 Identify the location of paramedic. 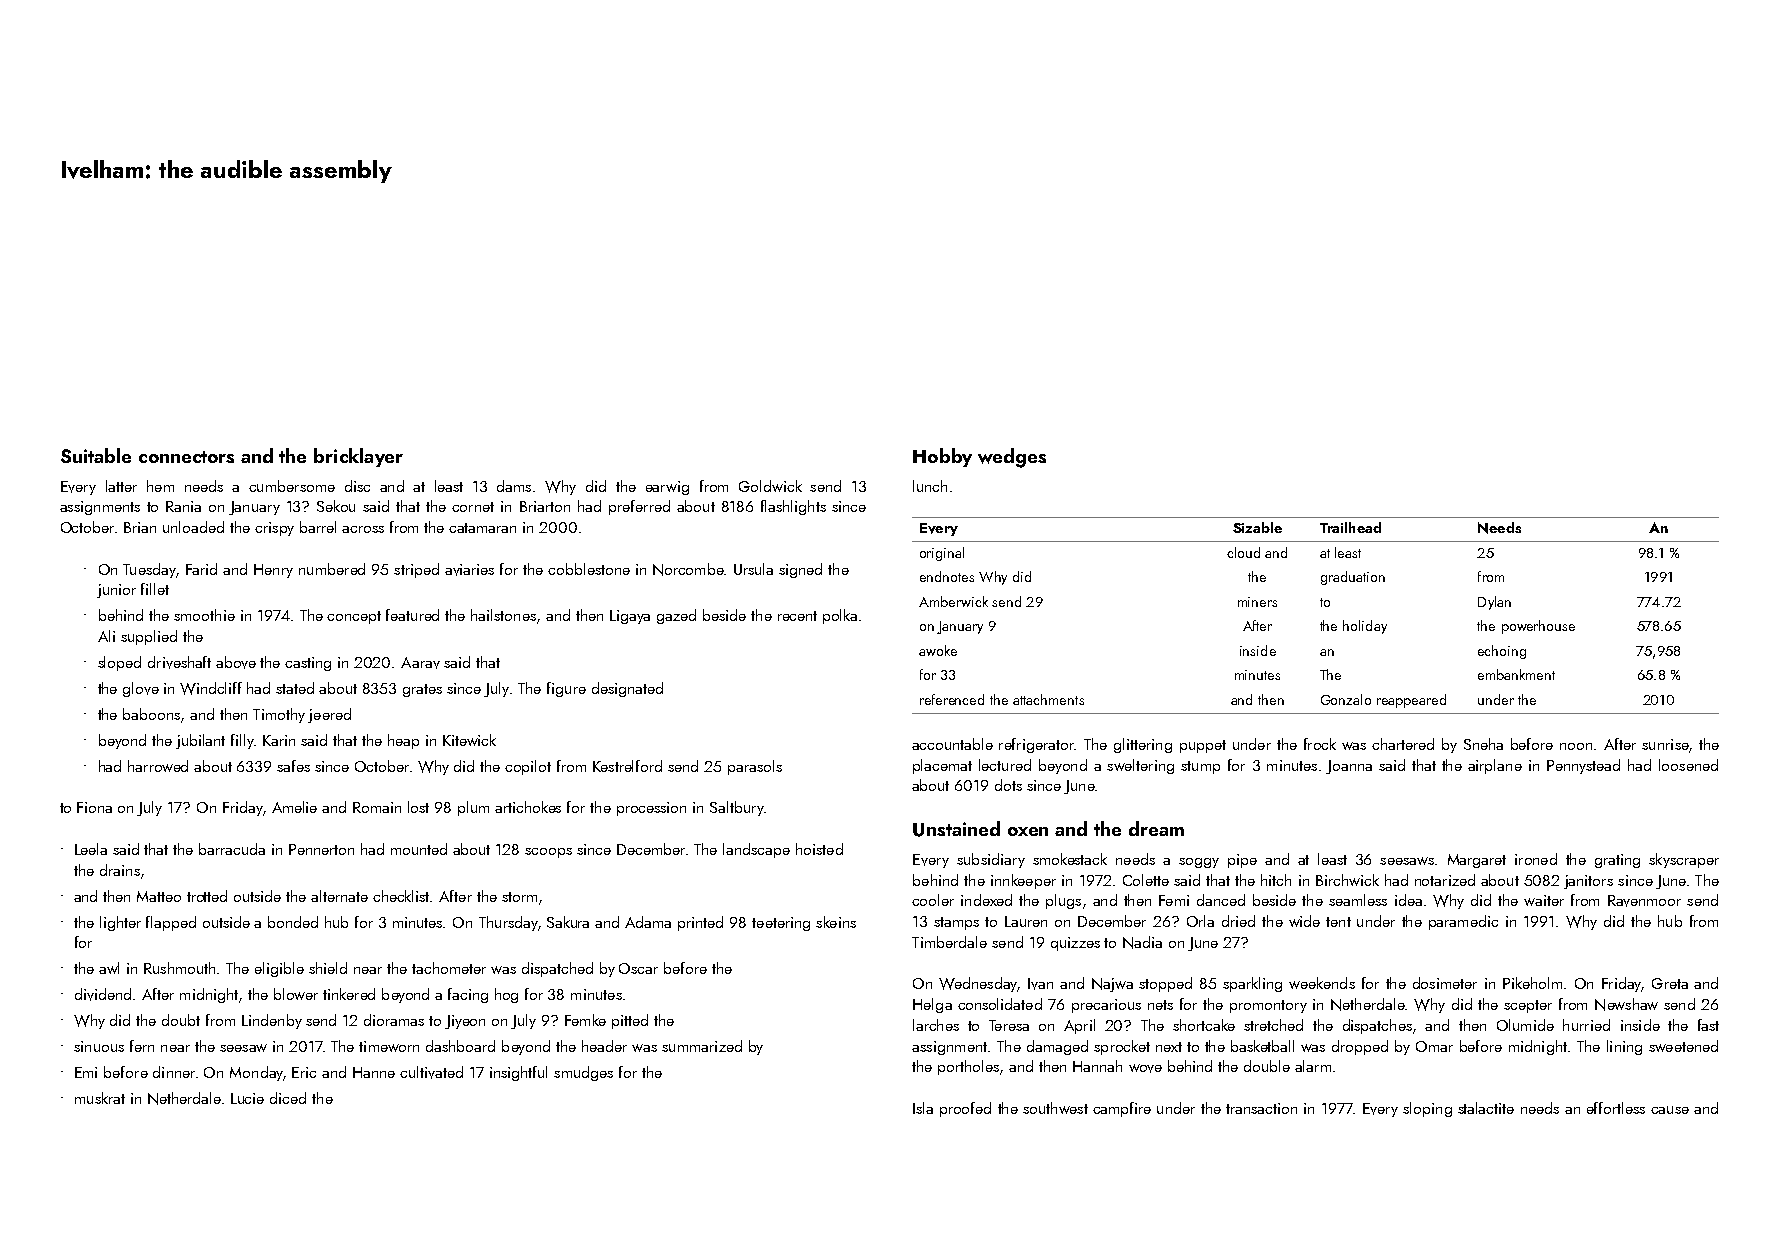
(1463, 922).
